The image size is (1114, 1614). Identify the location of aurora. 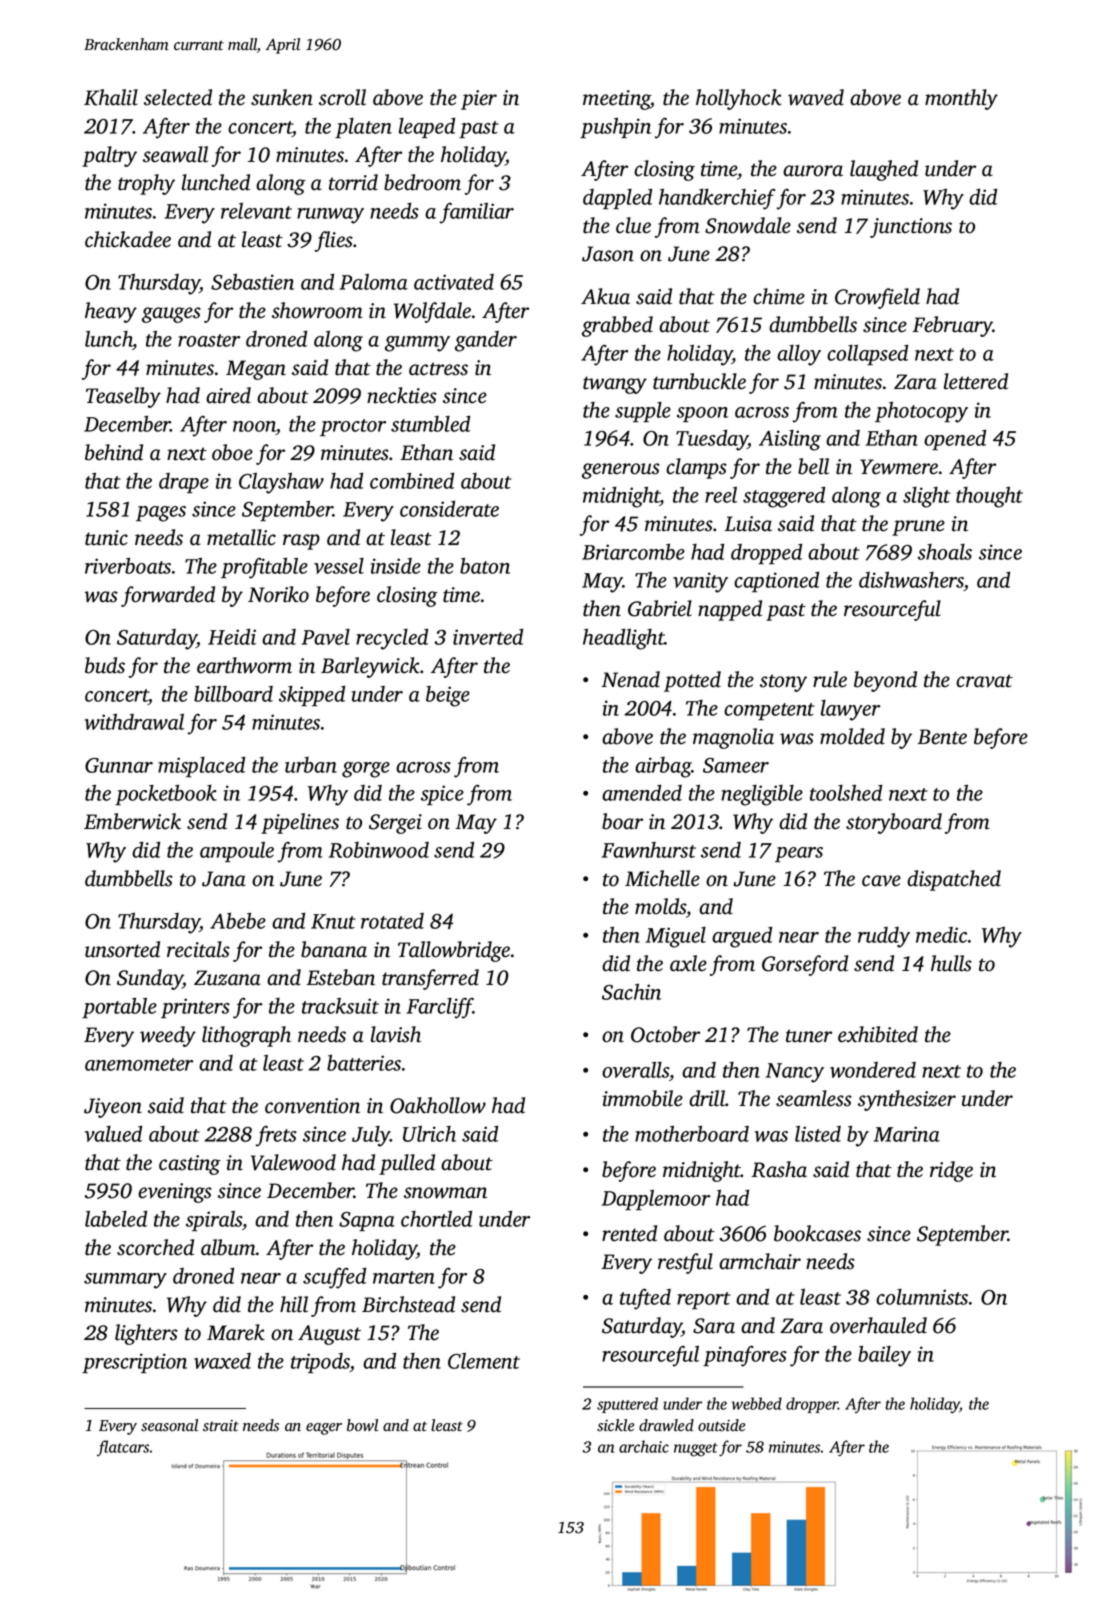
(813, 171).
